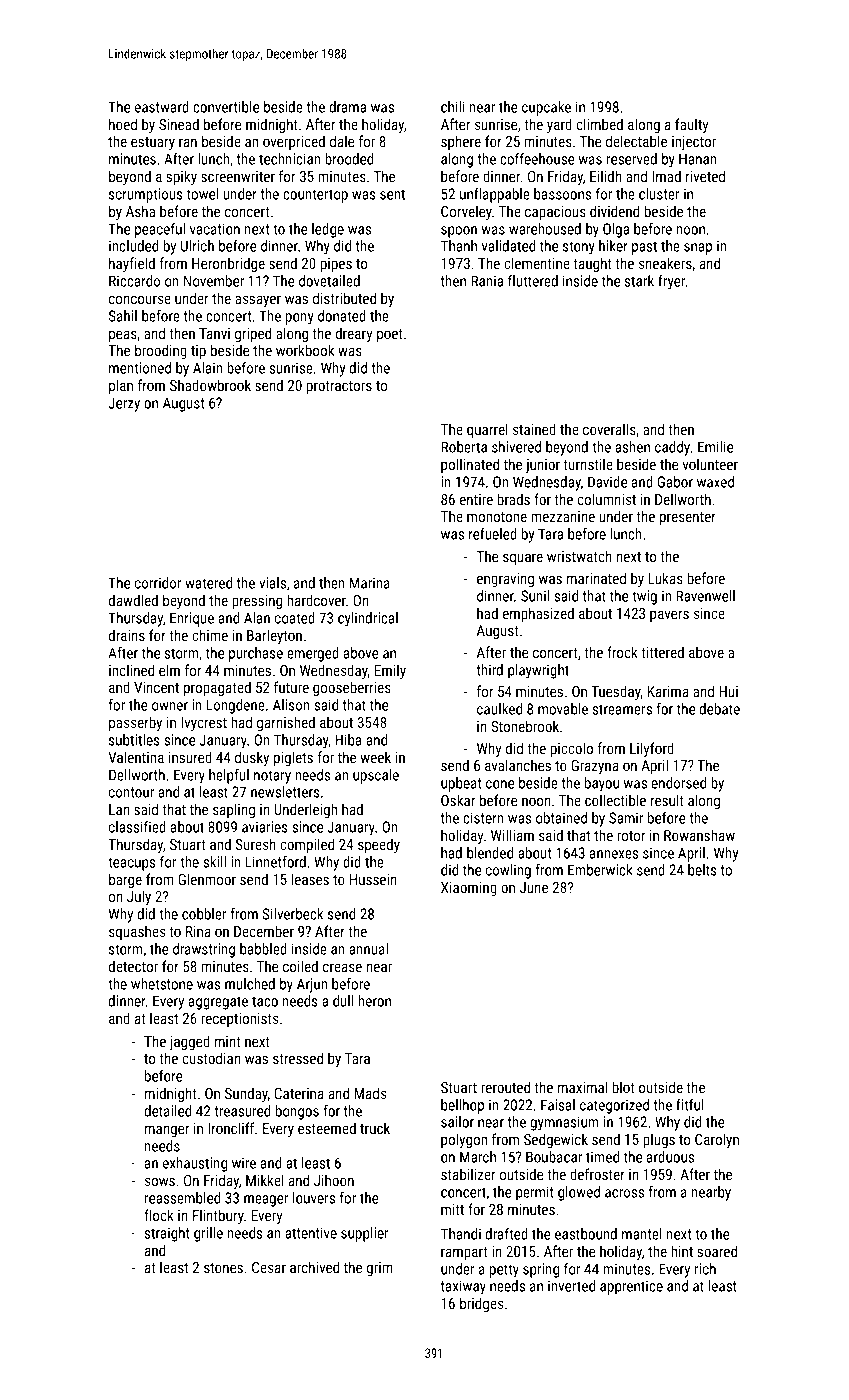  Describe the element at coordinates (293, 914) in the image. I see `Silverbeck` at that location.
